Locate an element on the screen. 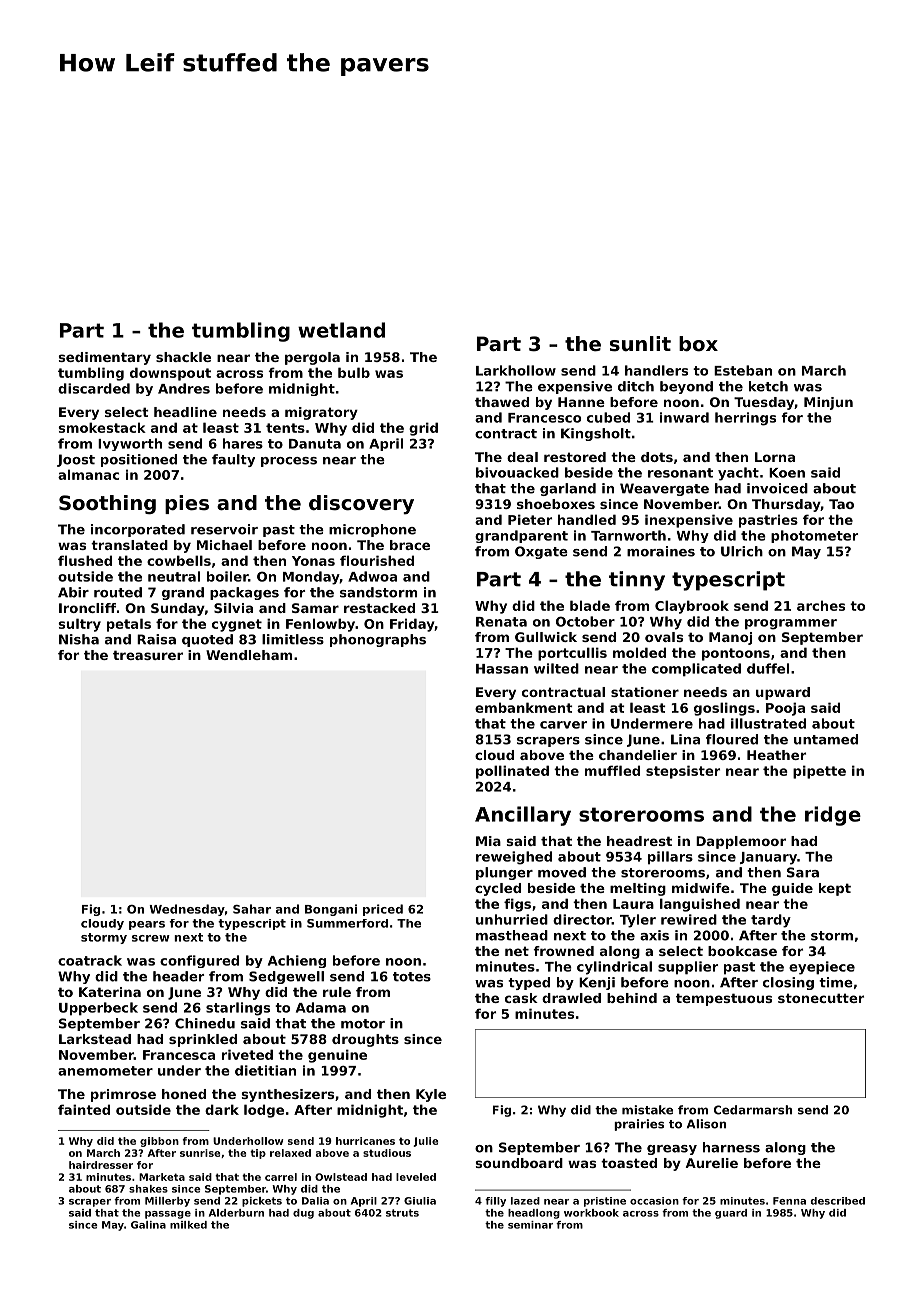 This screenshot has height=1308, width=924. limitless is located at coordinates (293, 639).
